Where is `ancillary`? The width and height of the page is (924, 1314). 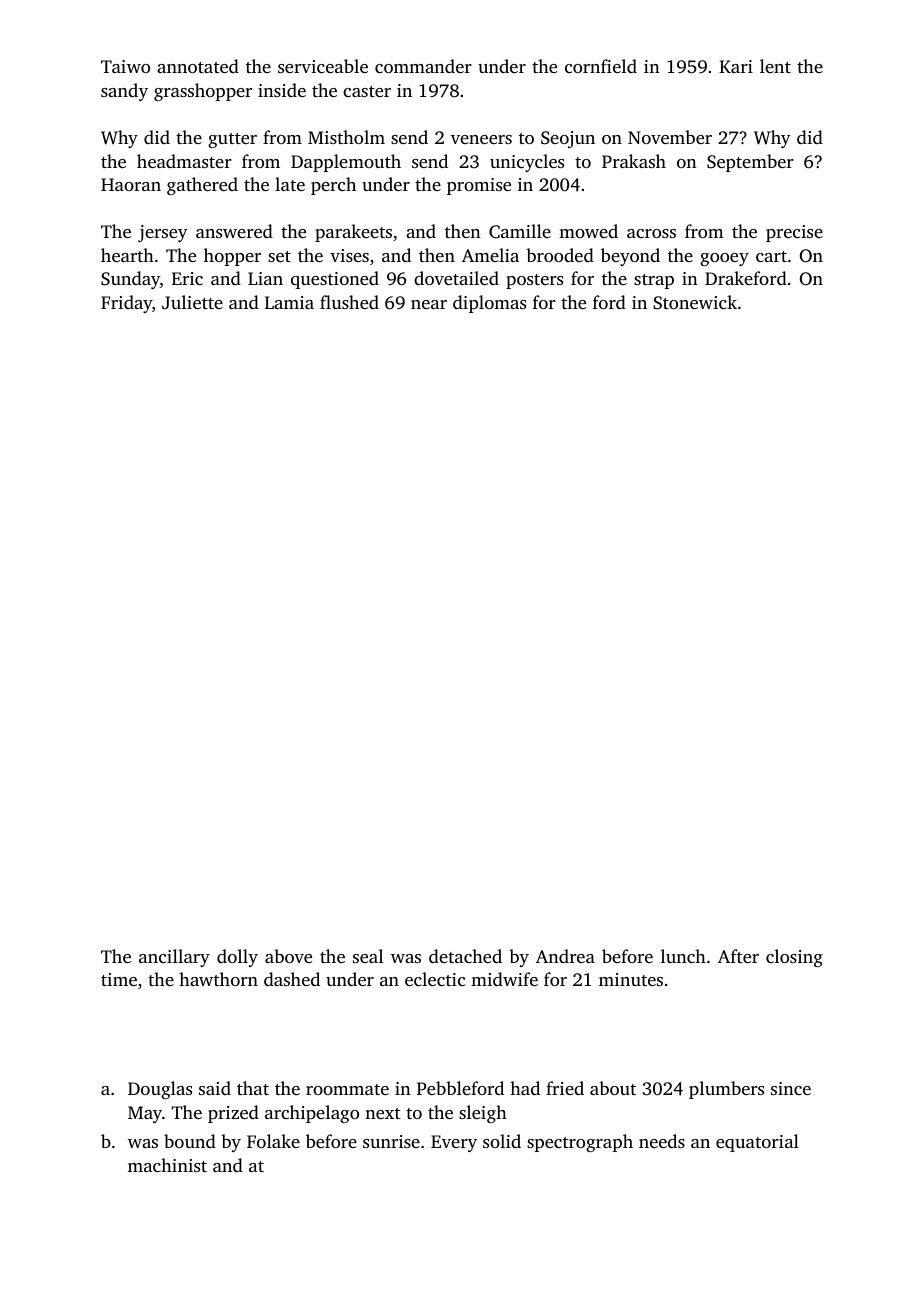
ancillary is located at coordinates (174, 958).
